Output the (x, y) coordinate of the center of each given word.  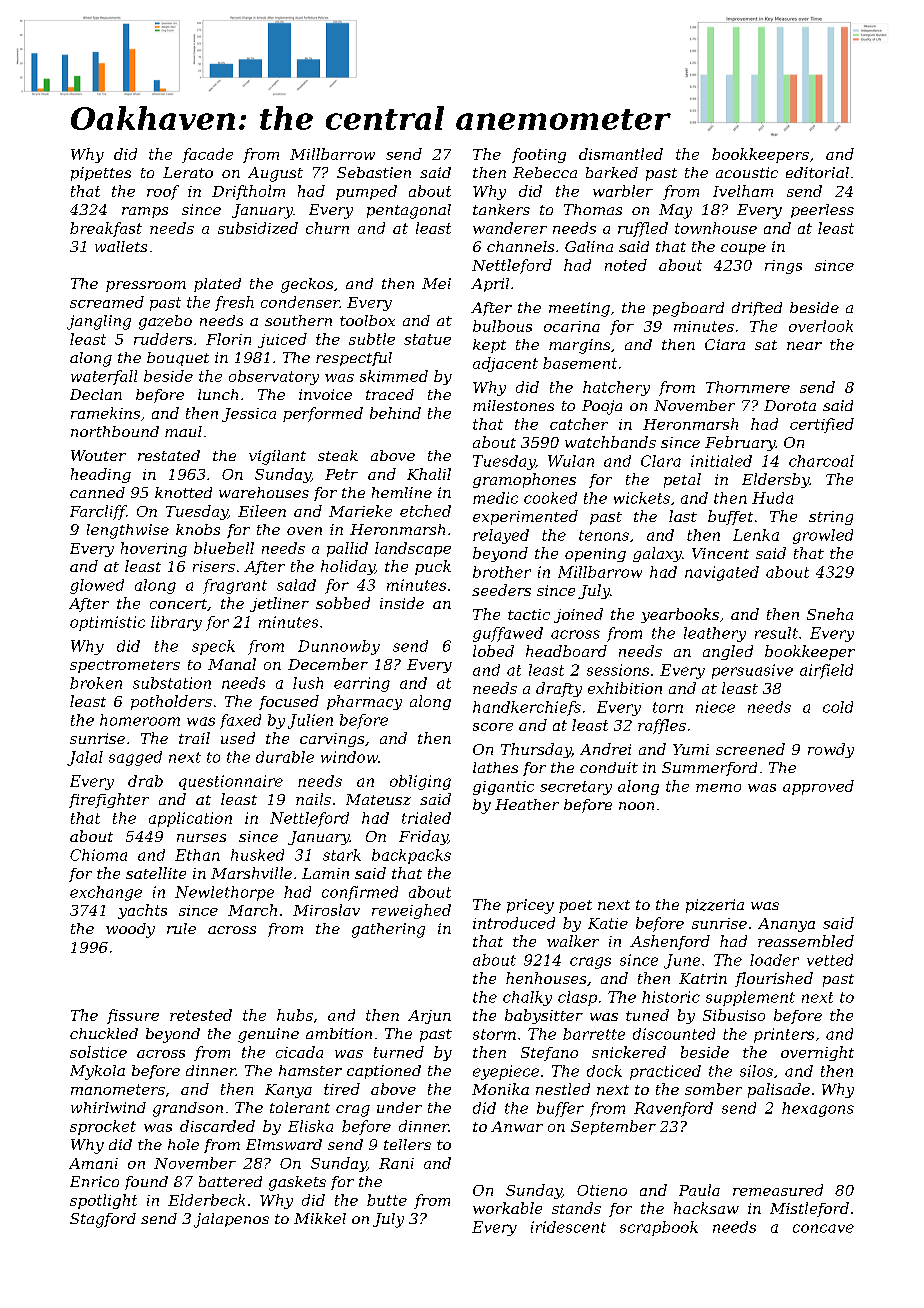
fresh (234, 303)
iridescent (568, 1227)
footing (539, 155)
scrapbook (659, 1228)
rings (783, 267)
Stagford (103, 1220)
